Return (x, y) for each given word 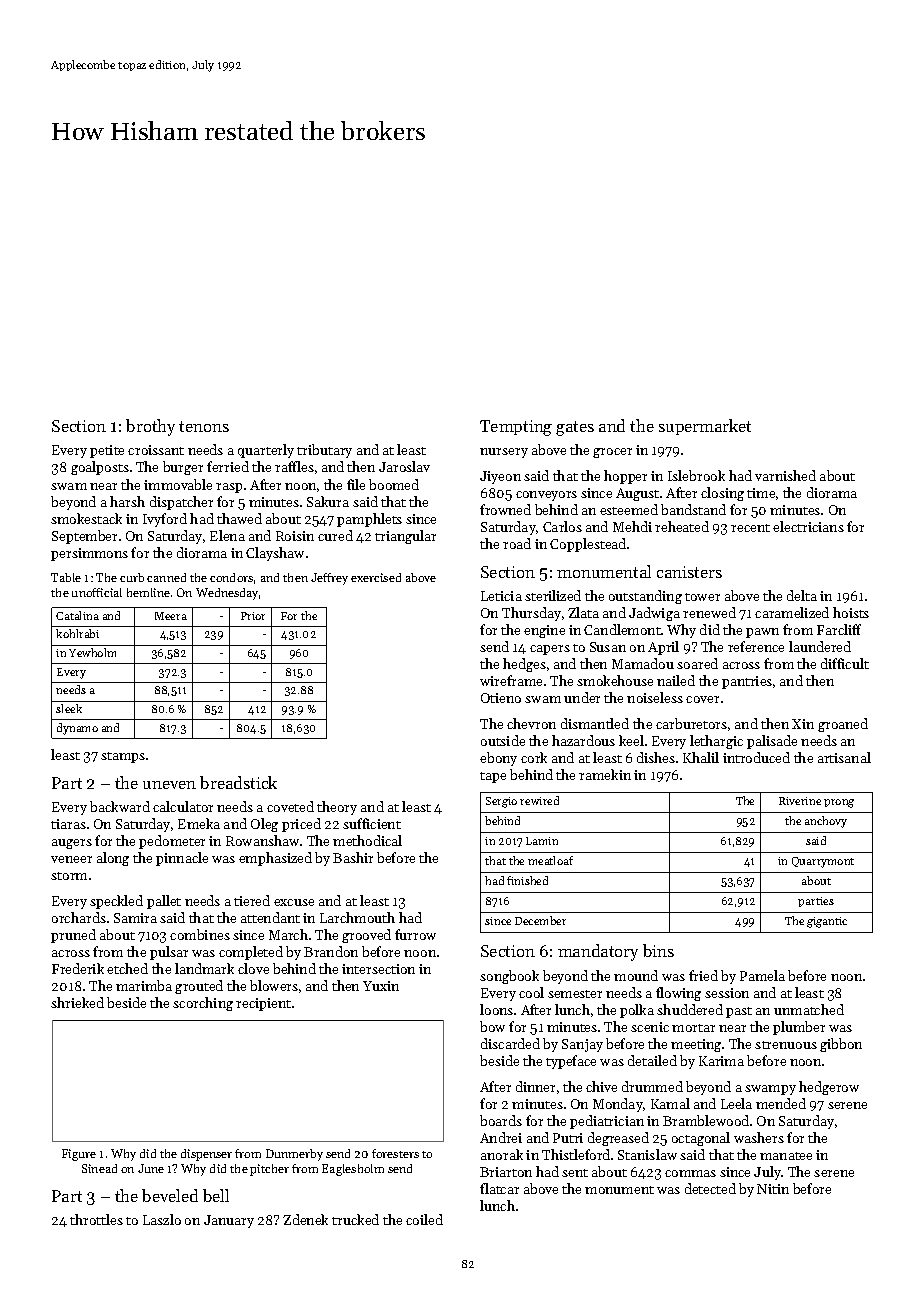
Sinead (99, 1168)
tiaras (68, 824)
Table (66, 577)
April (663, 648)
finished (527, 880)
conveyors (546, 496)
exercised (376, 577)
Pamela (762, 975)
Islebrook (696, 475)
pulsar (169, 953)
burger (183, 468)
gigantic (827, 922)
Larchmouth (357, 917)
